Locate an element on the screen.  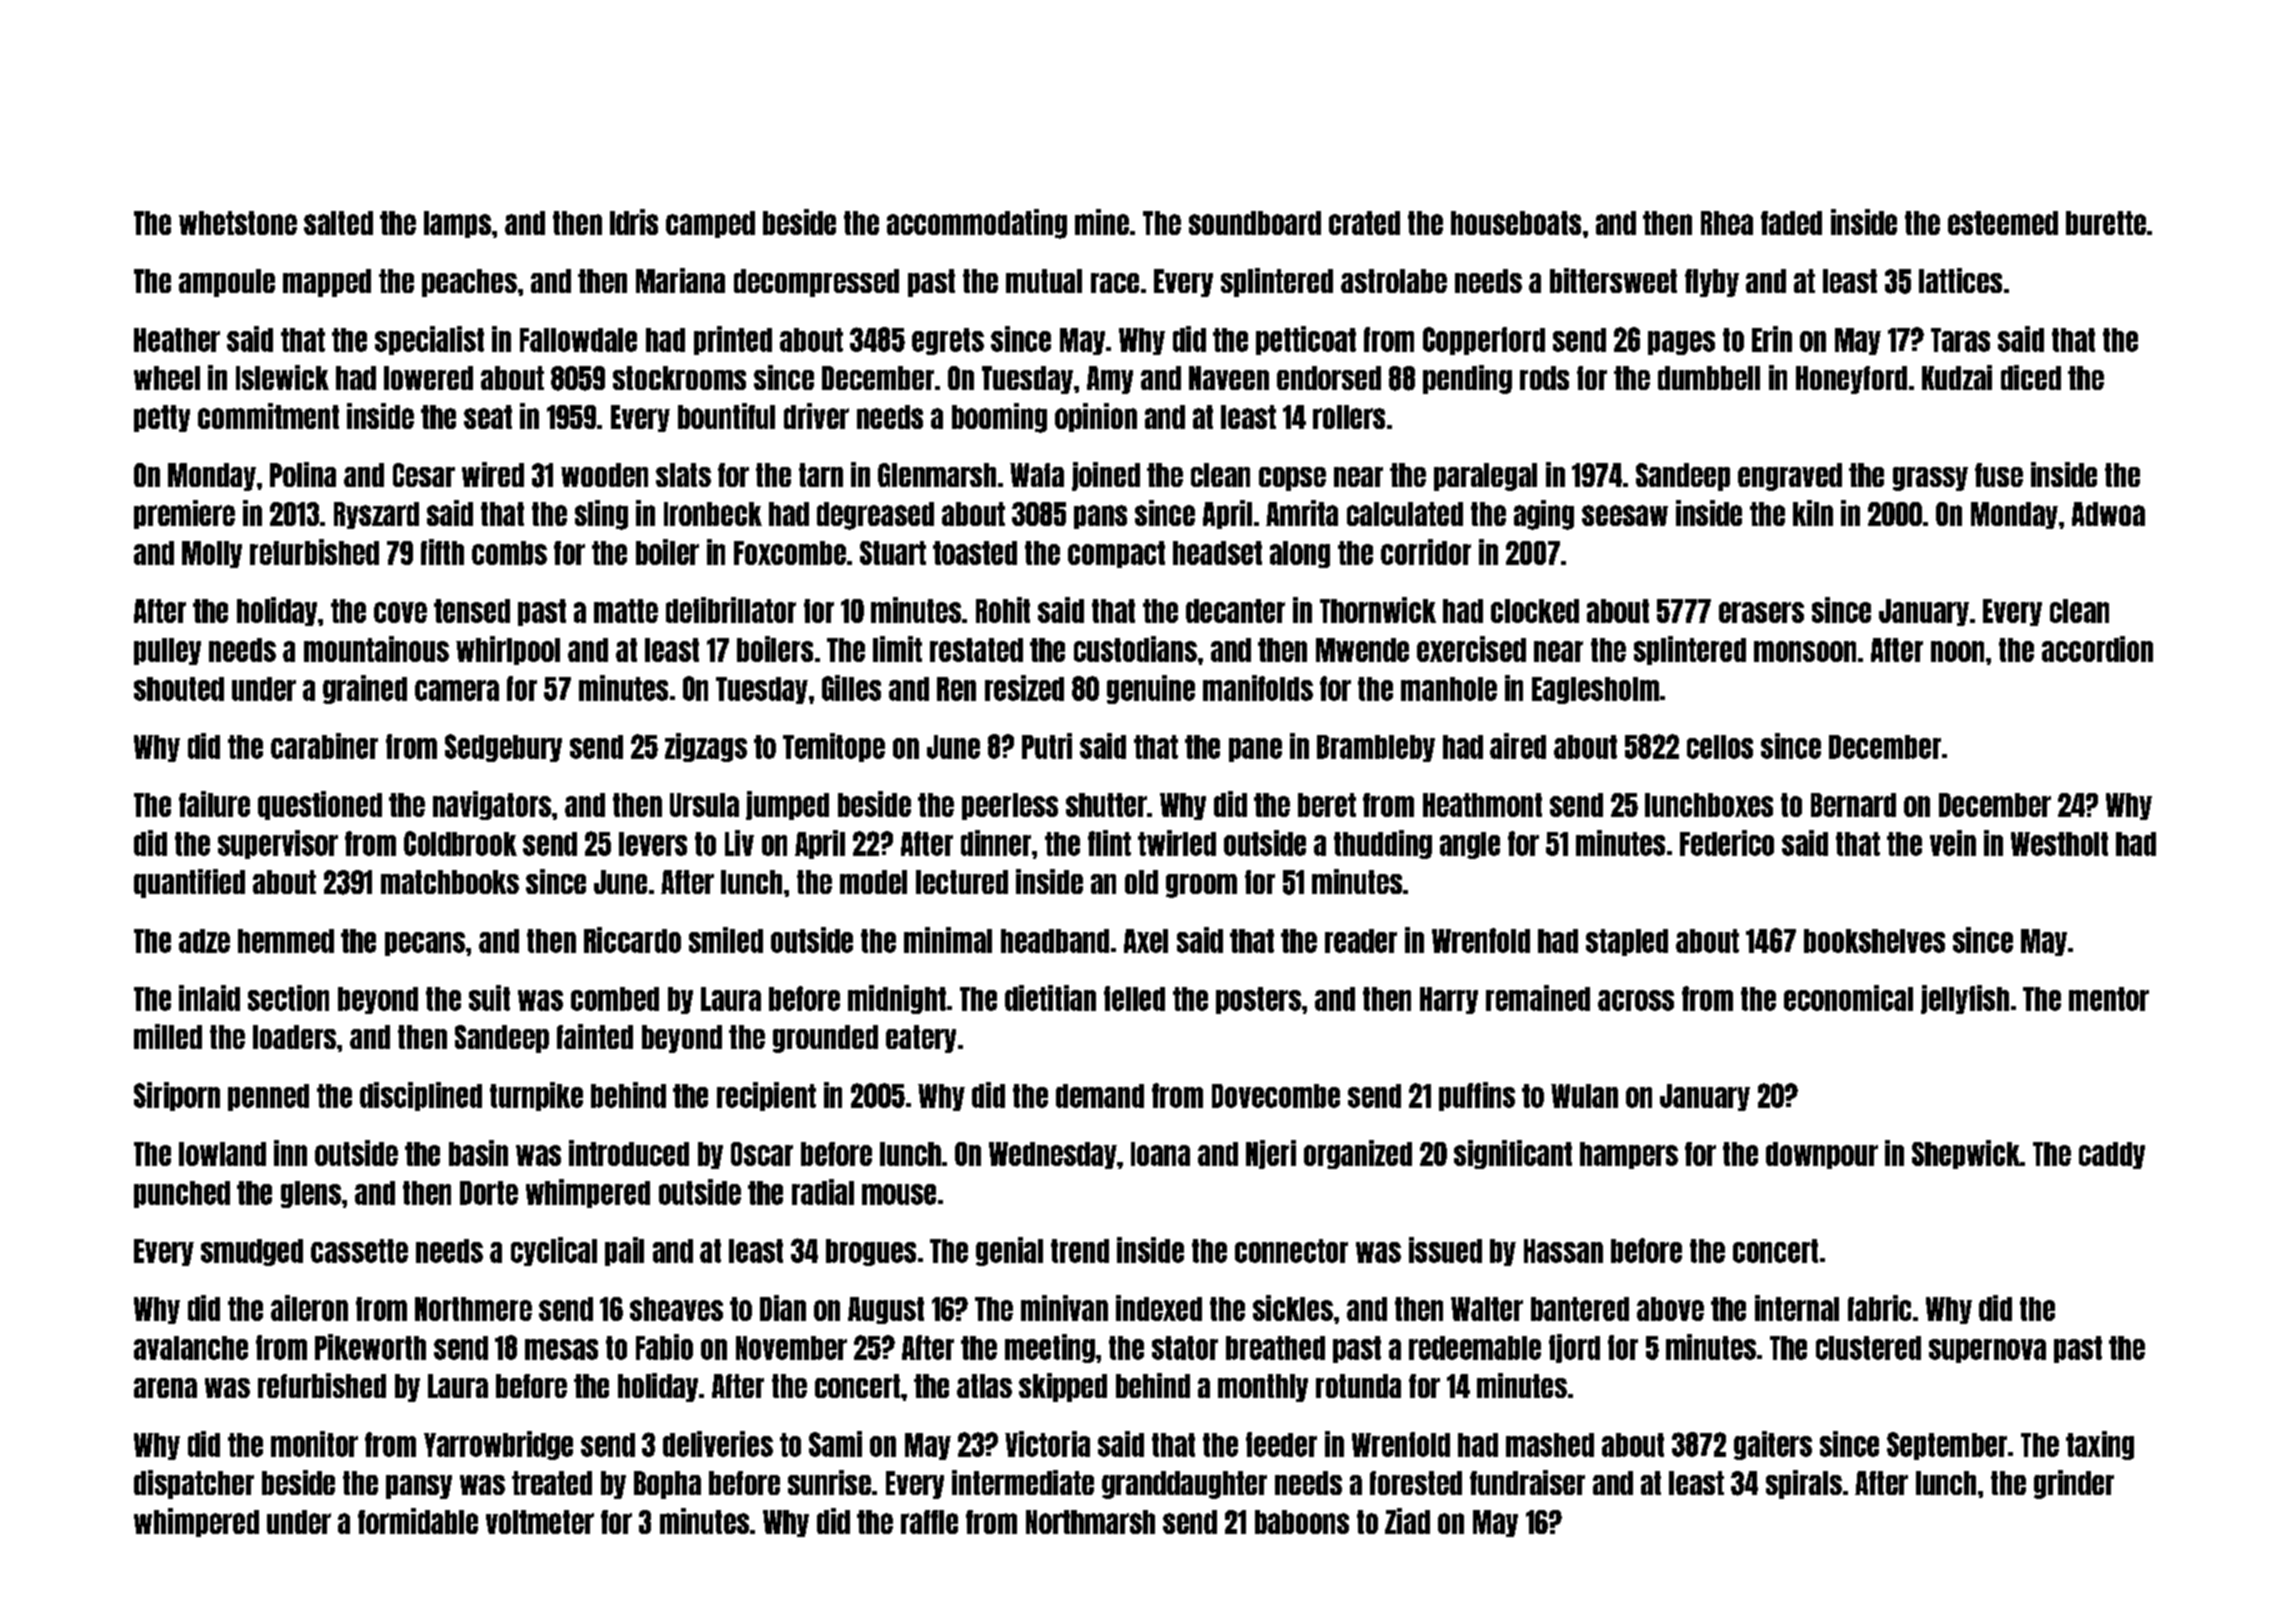
noon is located at coordinates (1957, 651).
